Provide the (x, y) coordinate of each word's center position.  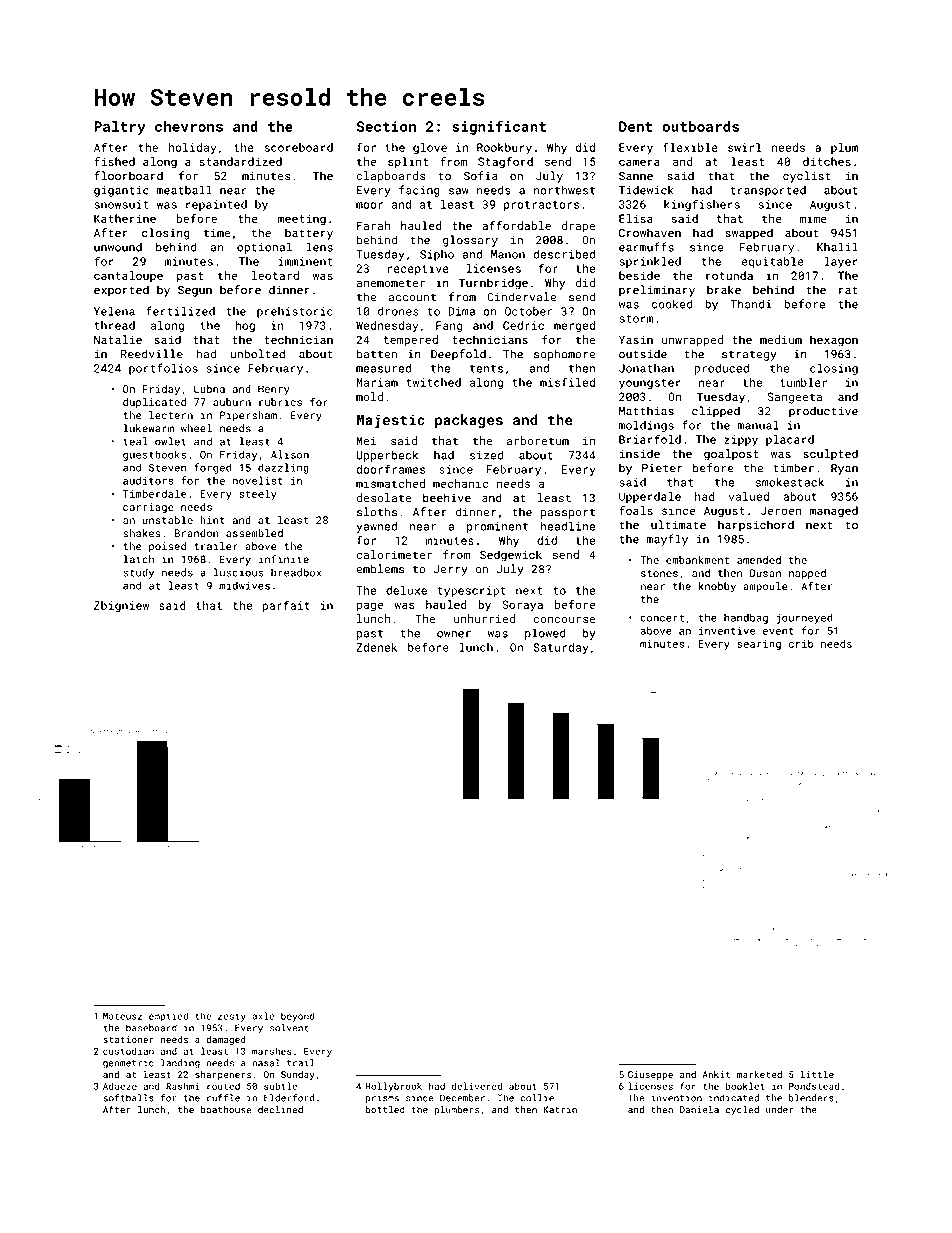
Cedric (523, 325)
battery (309, 234)
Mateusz (122, 1016)
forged (212, 468)
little (817, 1074)
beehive (447, 498)
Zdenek (377, 647)
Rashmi (183, 1086)
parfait (286, 606)
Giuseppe (650, 1075)
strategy (749, 355)
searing (759, 645)
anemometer (391, 283)
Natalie (118, 339)
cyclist (807, 177)
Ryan (844, 469)
